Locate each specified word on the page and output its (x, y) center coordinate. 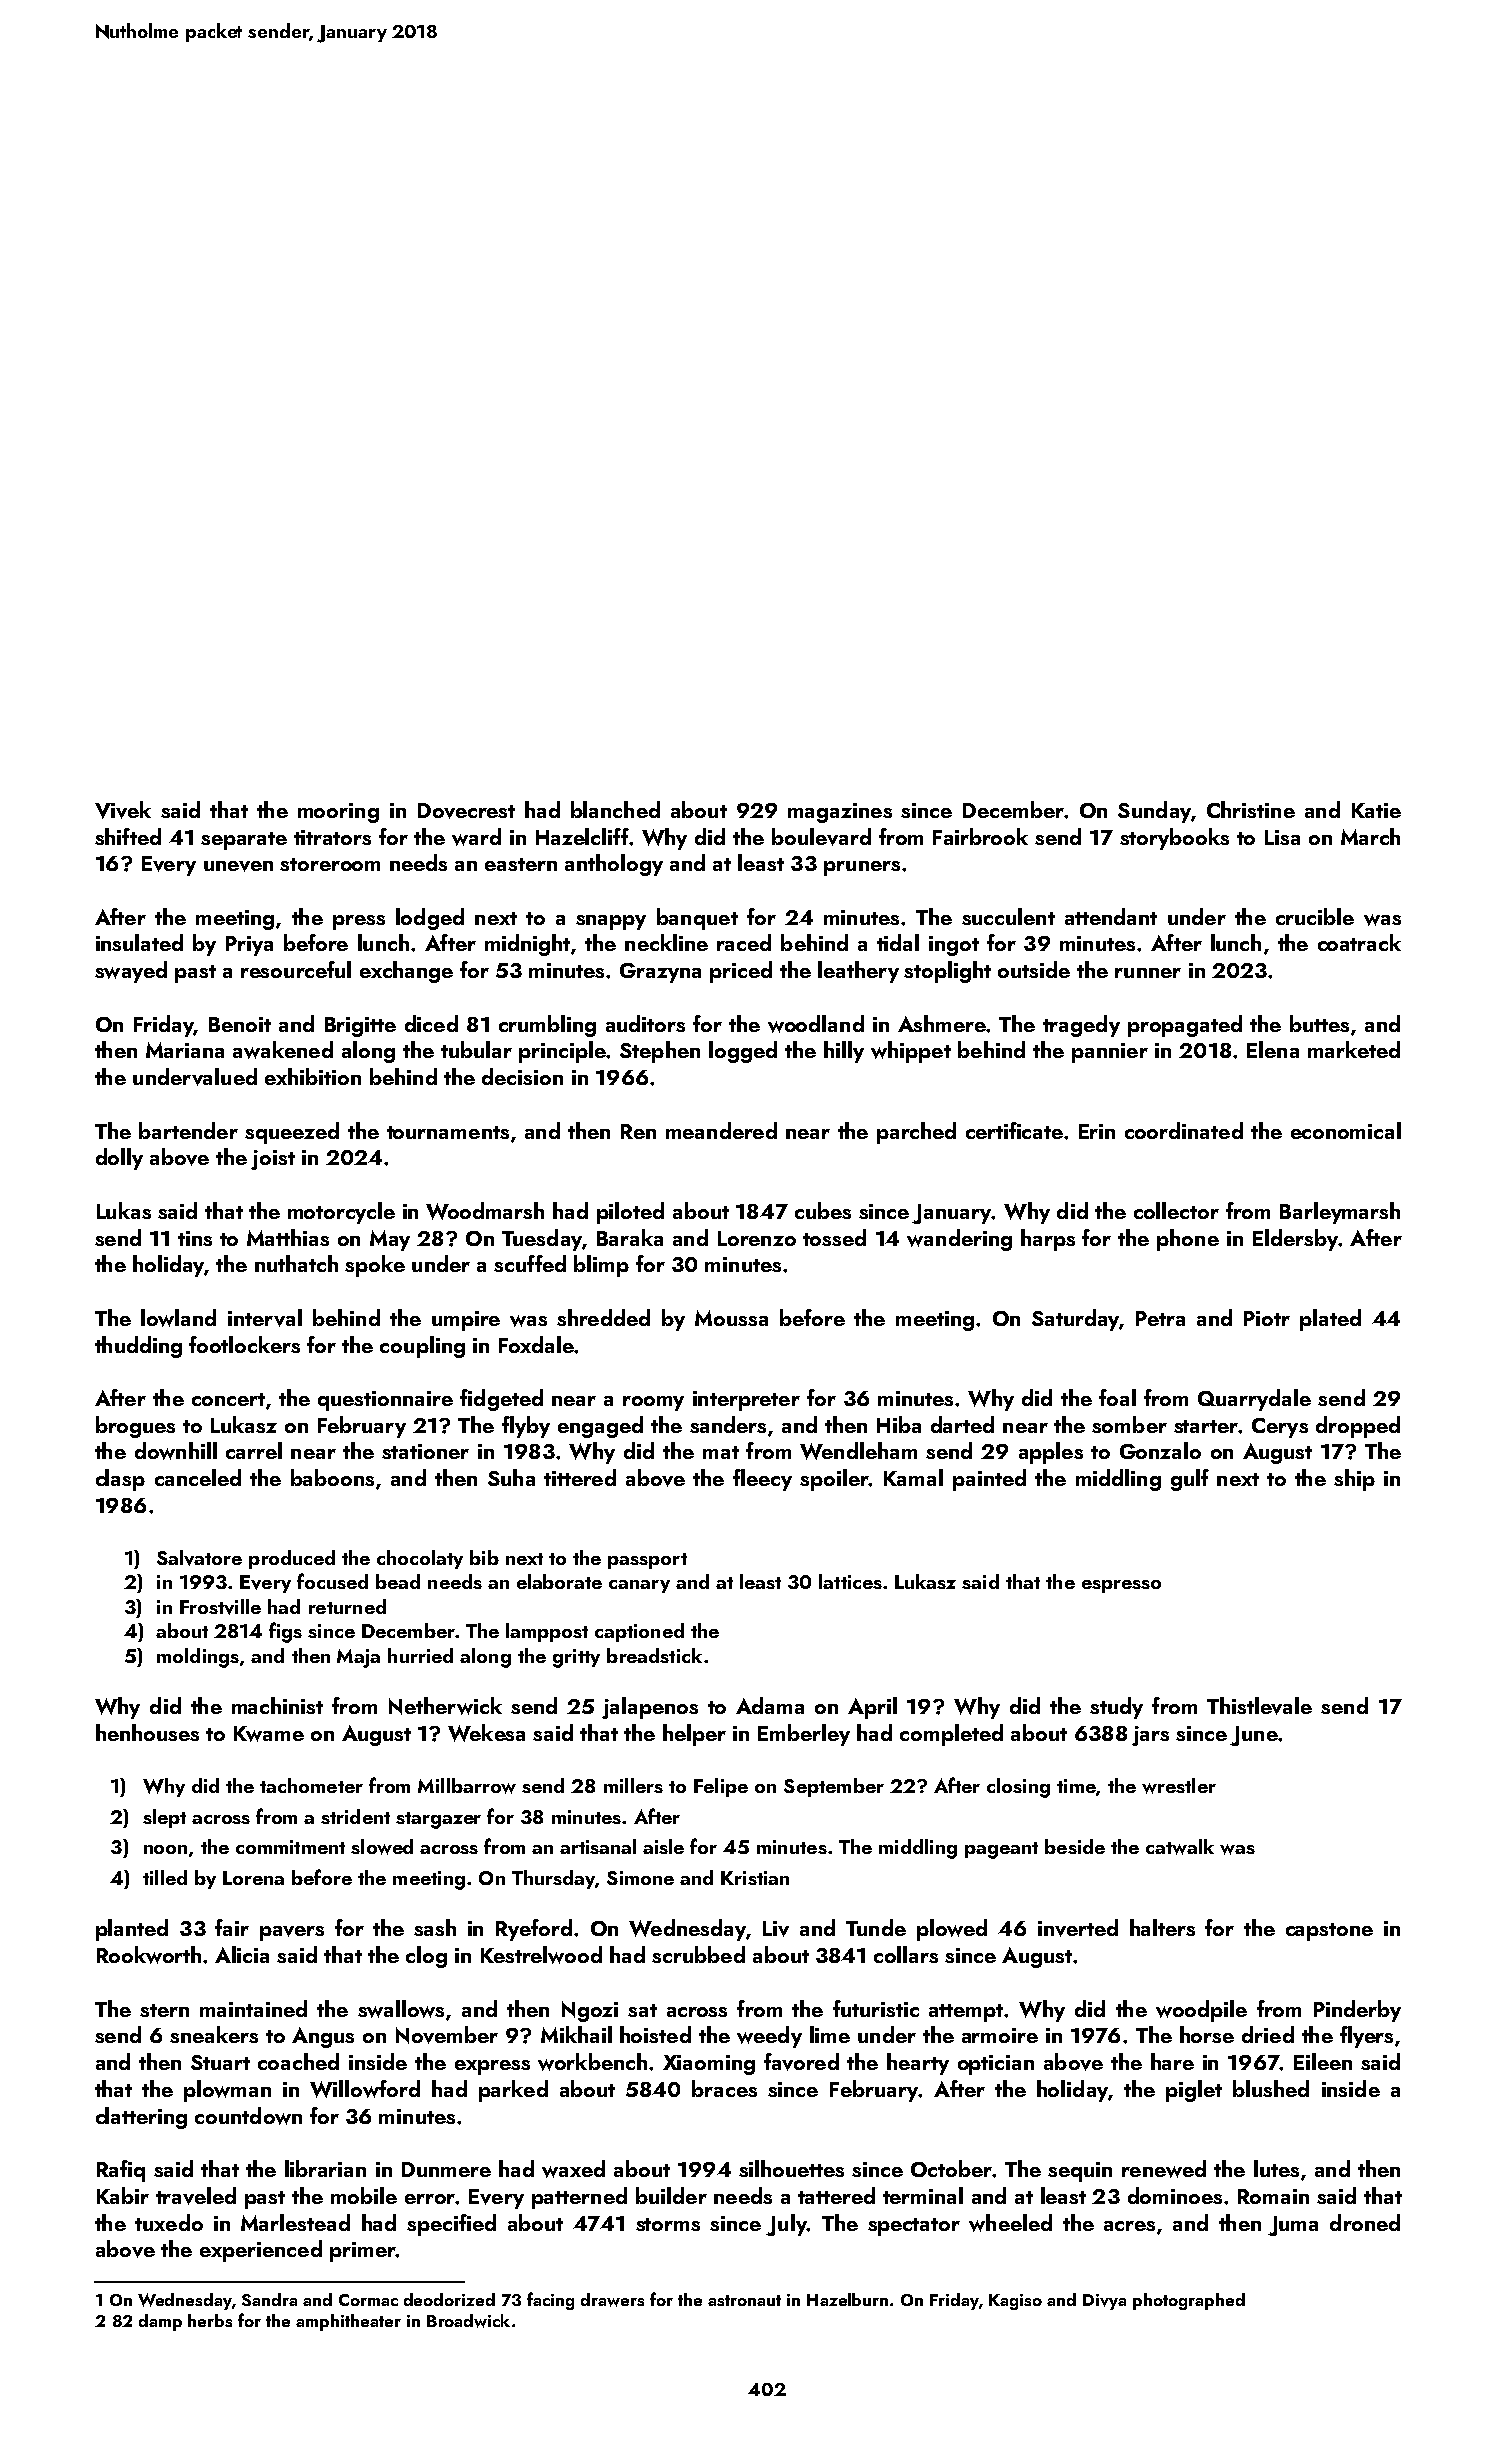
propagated (1185, 1026)
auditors (645, 1023)
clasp (120, 1480)
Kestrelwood (541, 1955)
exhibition (313, 1076)
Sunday (1154, 812)
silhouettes (791, 2168)
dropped (1358, 1427)
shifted (128, 836)
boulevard (821, 837)
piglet (1194, 2091)
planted (132, 1930)
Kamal (913, 1477)
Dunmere (446, 2169)
